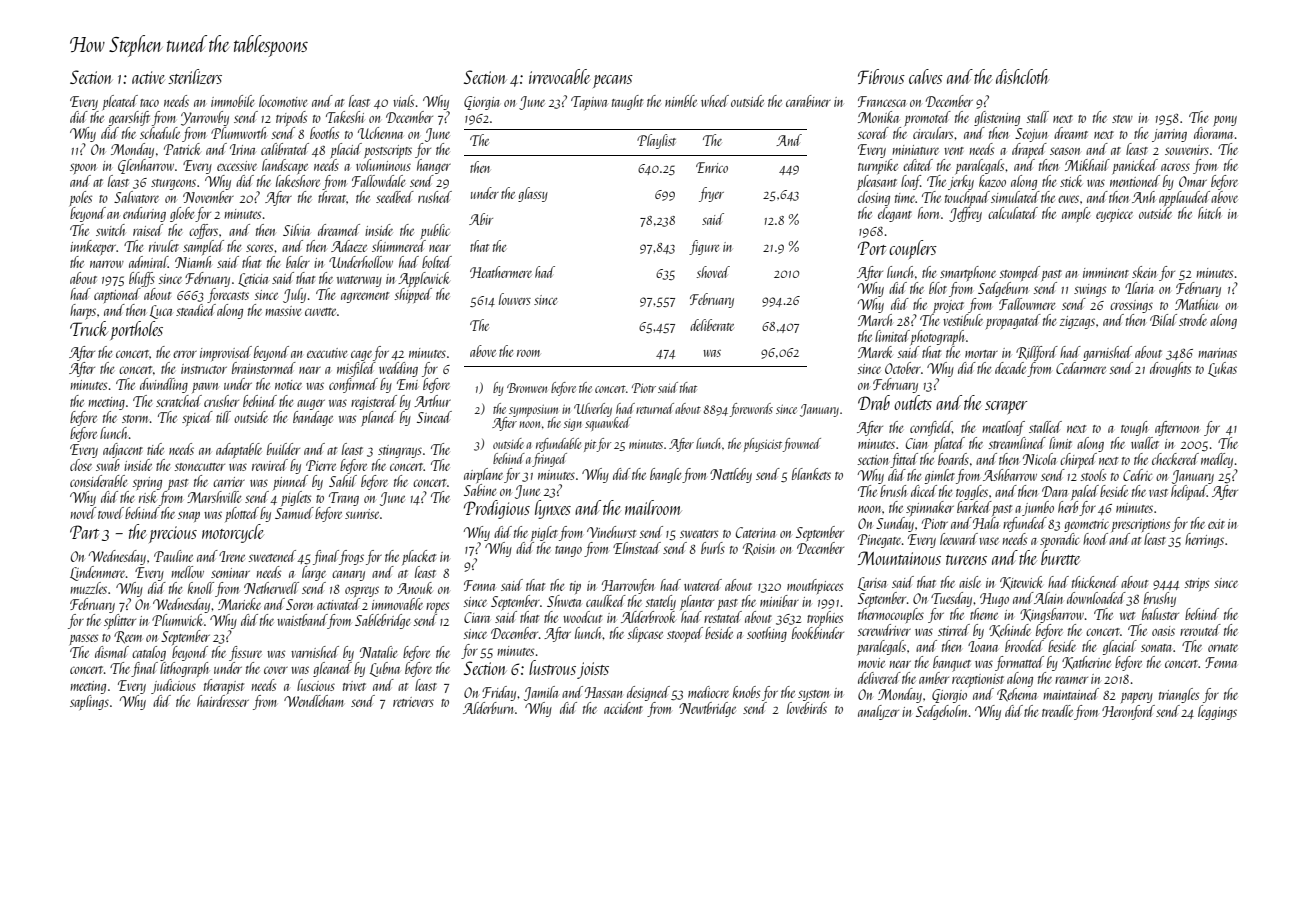 The width and height of the page is (1308, 924). Describe the element at coordinates (723, 617) in the page. I see `restated` at that location.
